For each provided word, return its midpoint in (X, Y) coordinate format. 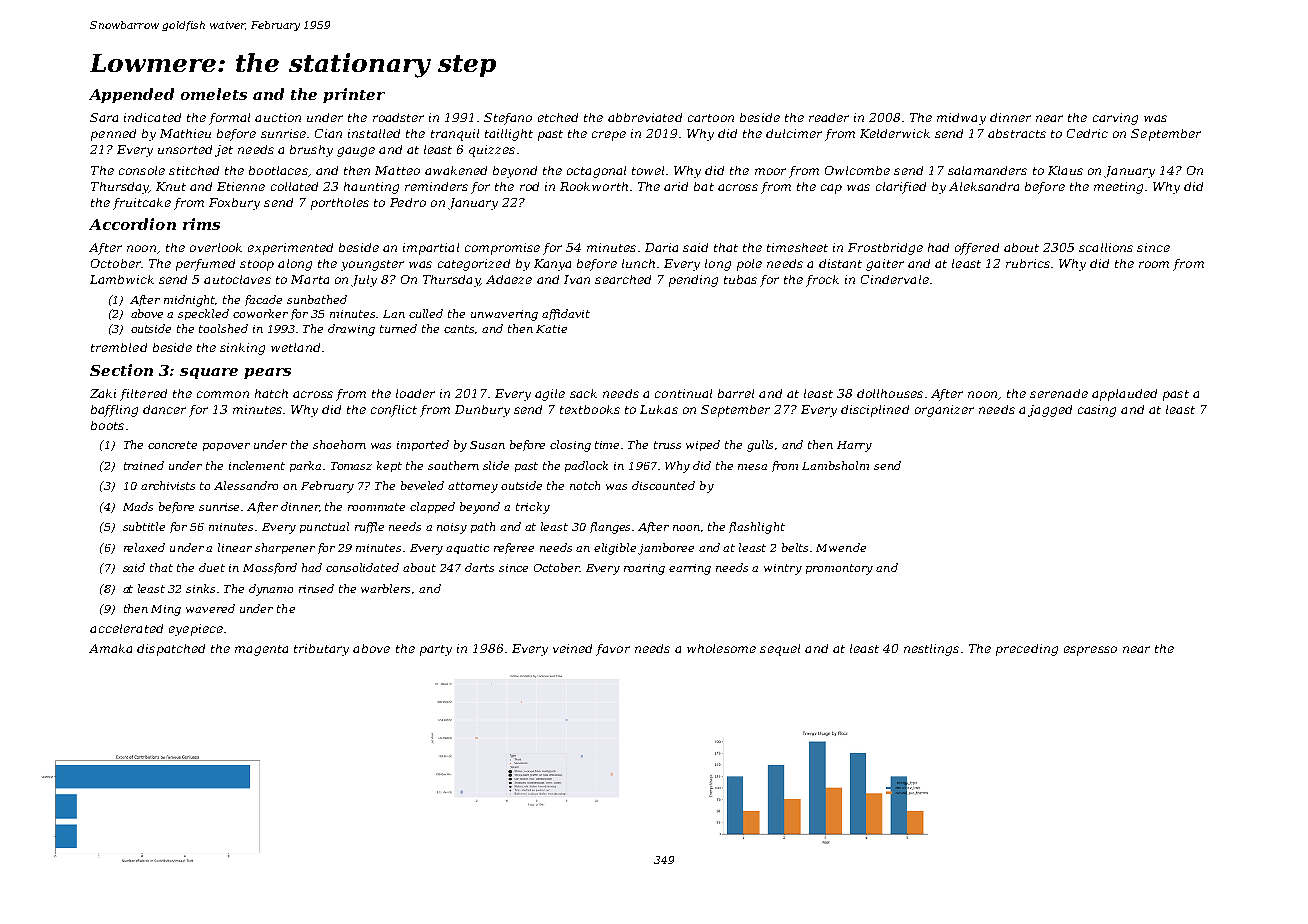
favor (613, 650)
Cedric (1087, 133)
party (436, 650)
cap (831, 189)
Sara (104, 117)
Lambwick (122, 279)
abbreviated (645, 117)
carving (1115, 119)
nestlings (931, 650)
